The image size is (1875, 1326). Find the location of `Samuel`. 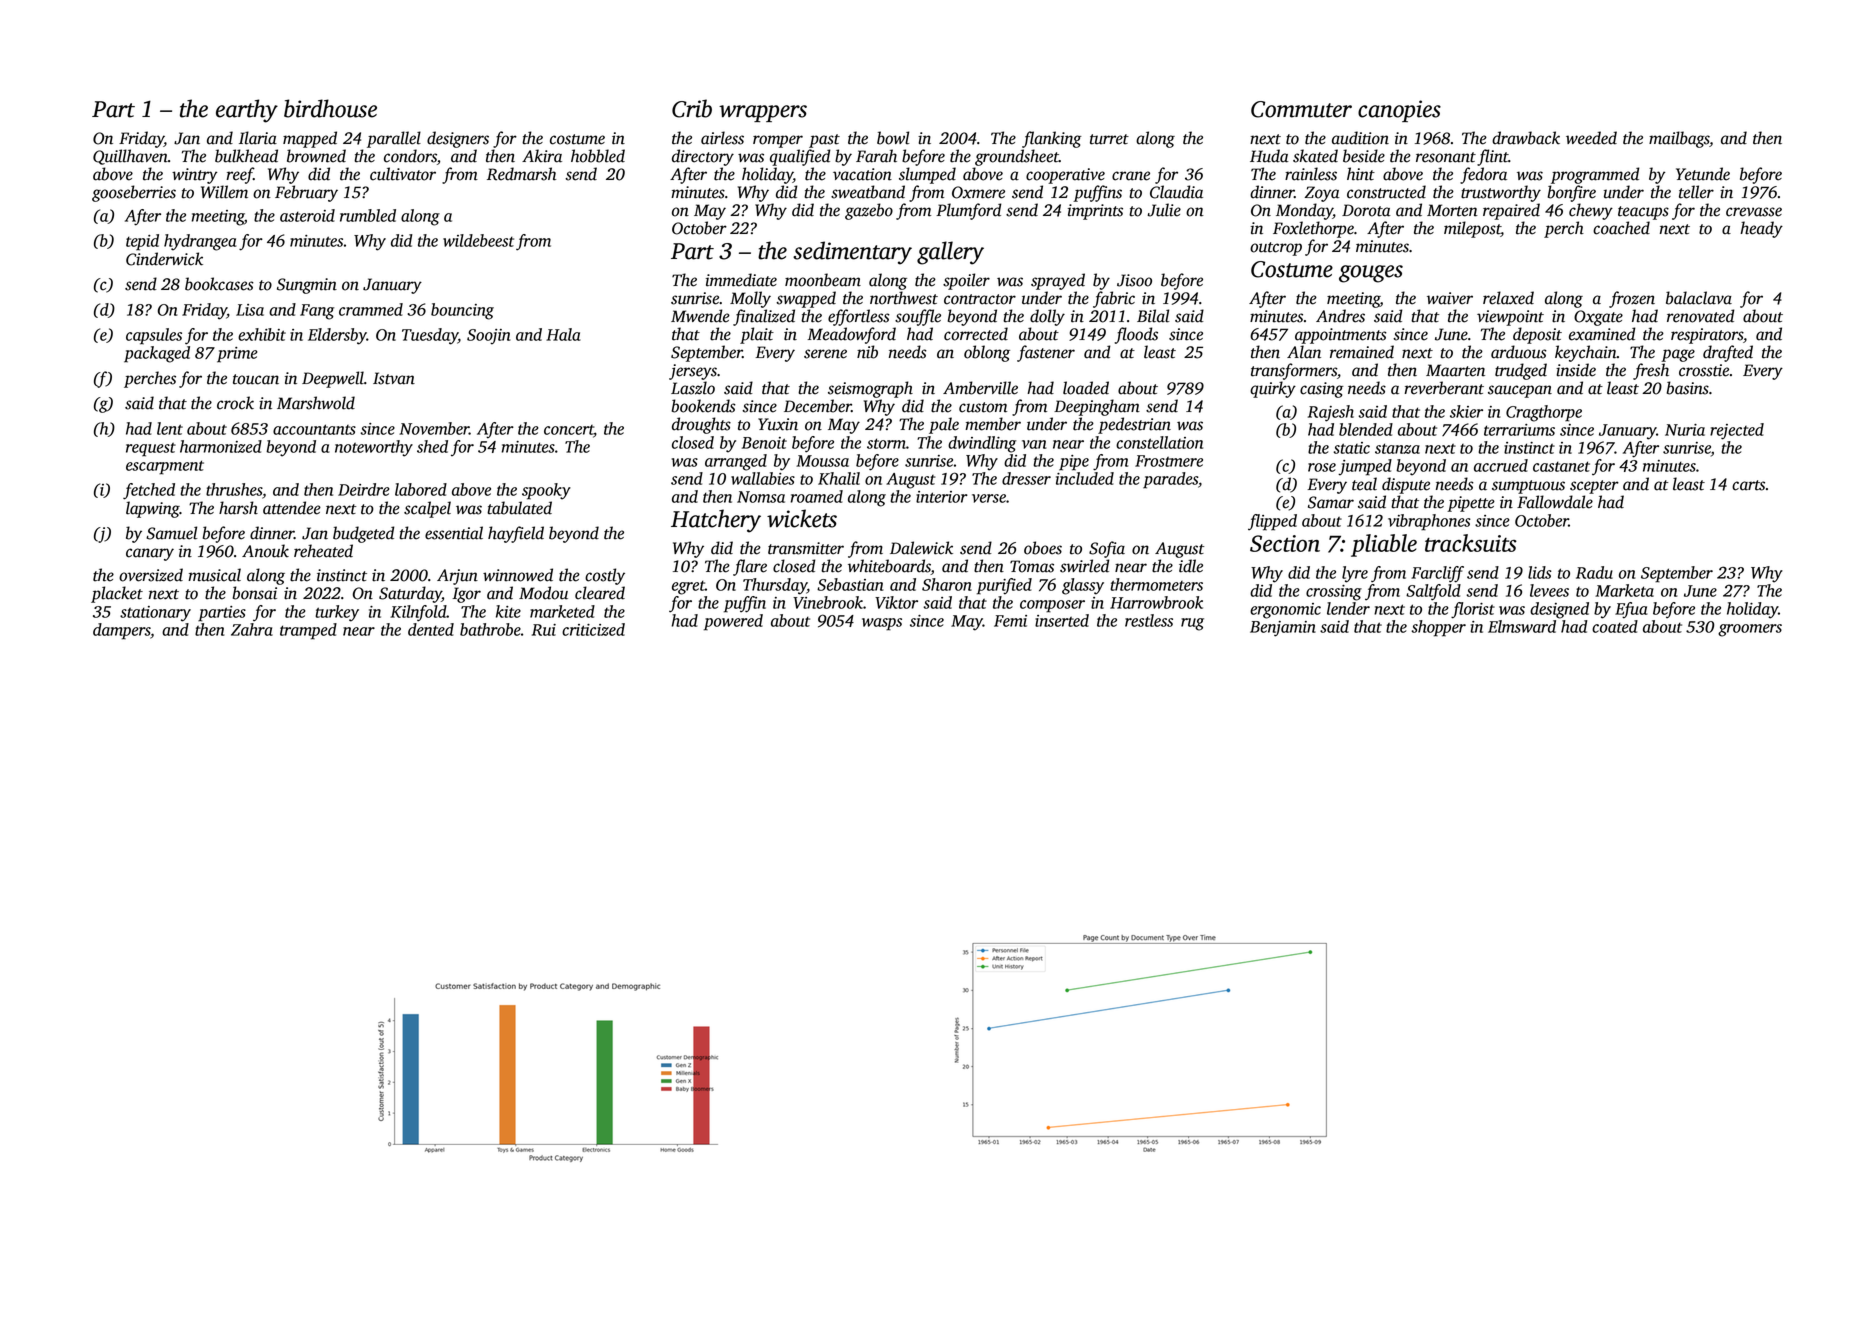

Samuel is located at coordinates (172, 533).
